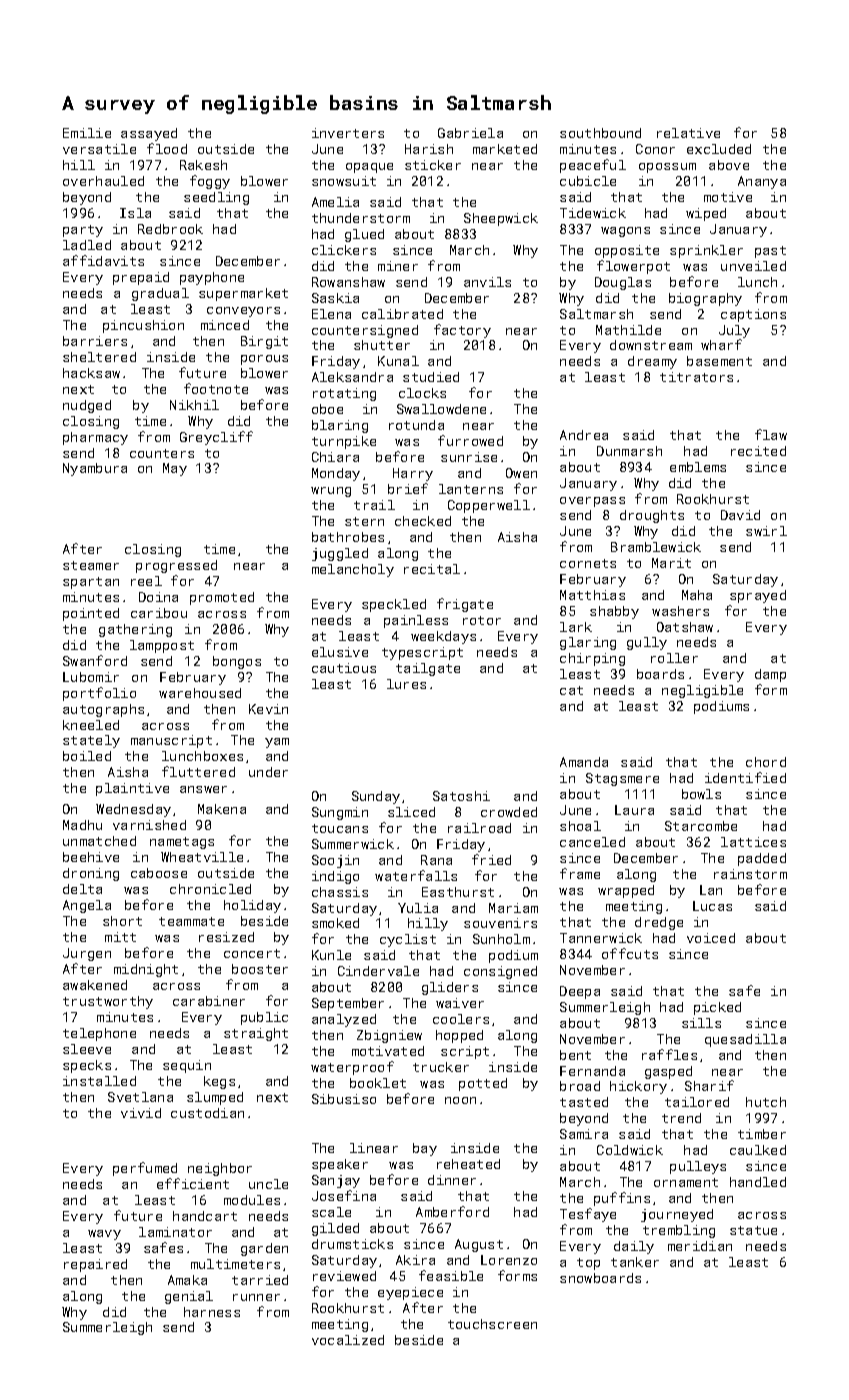 Image resolution: width=849 pixels, height=1400 pixels. What do you see at coordinates (369, 168) in the screenshot?
I see `opaque` at bounding box center [369, 168].
